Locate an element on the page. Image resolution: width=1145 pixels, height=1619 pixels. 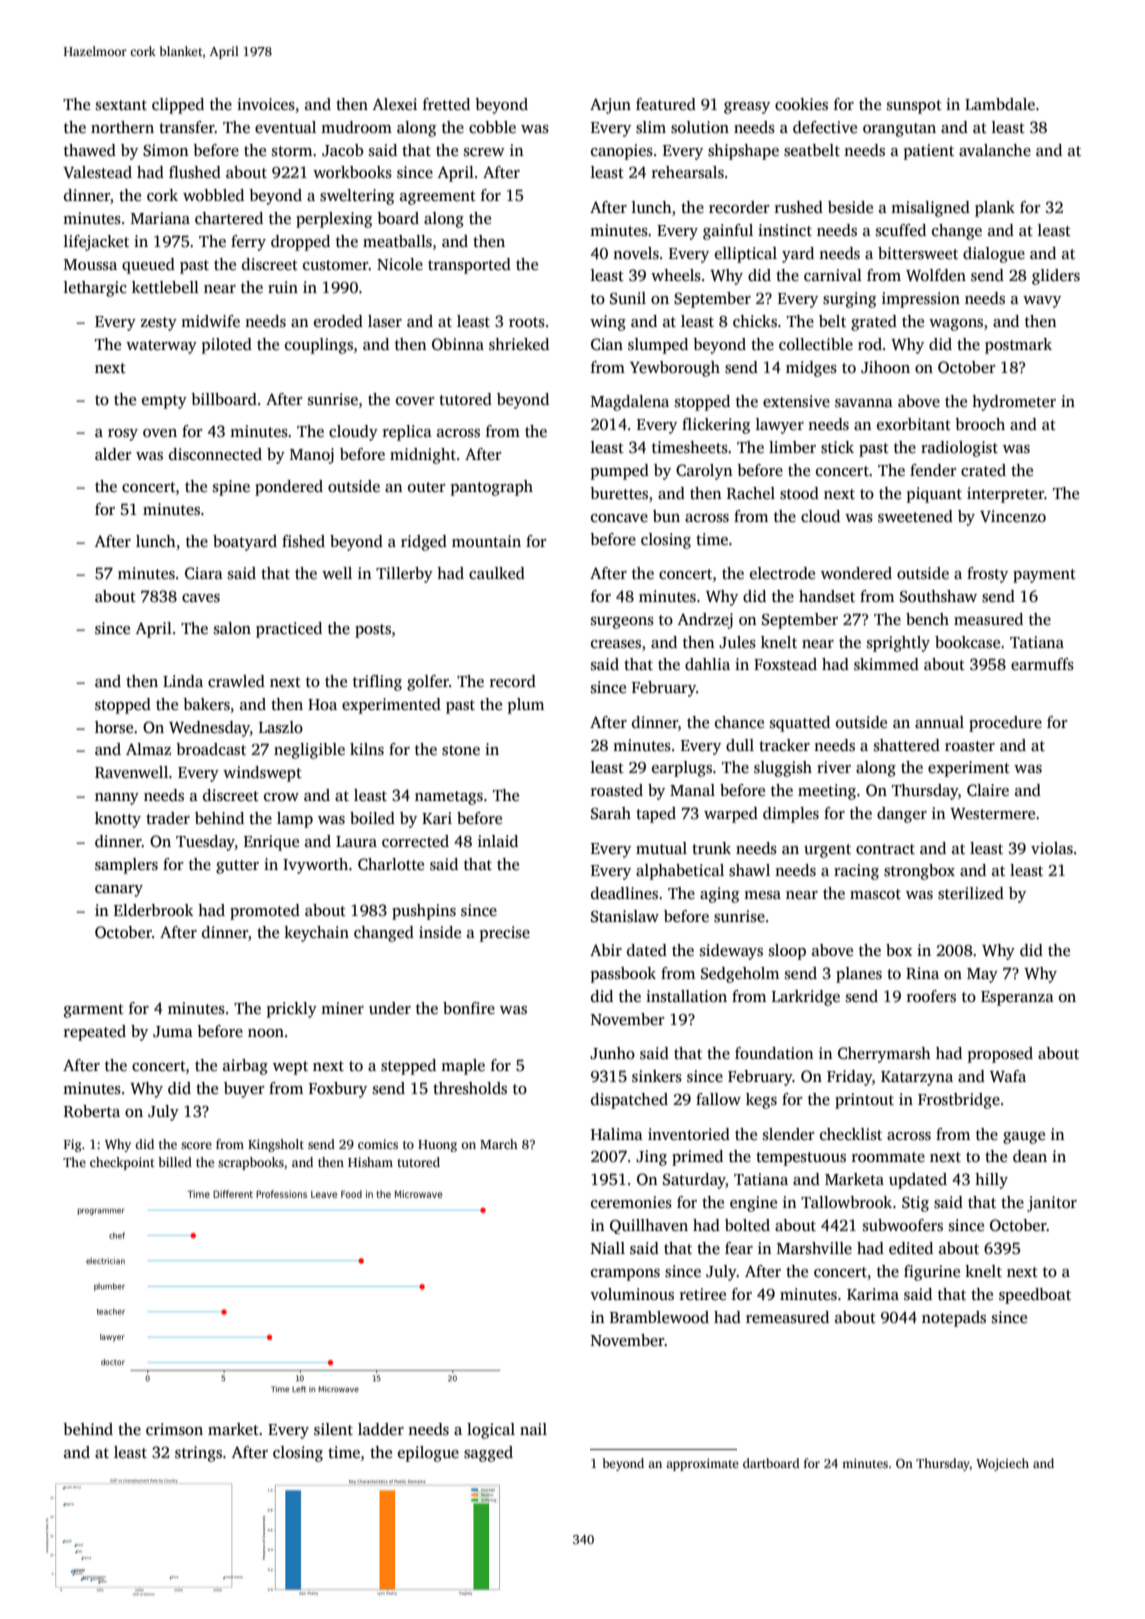
invoices is located at coordinates (266, 104).
